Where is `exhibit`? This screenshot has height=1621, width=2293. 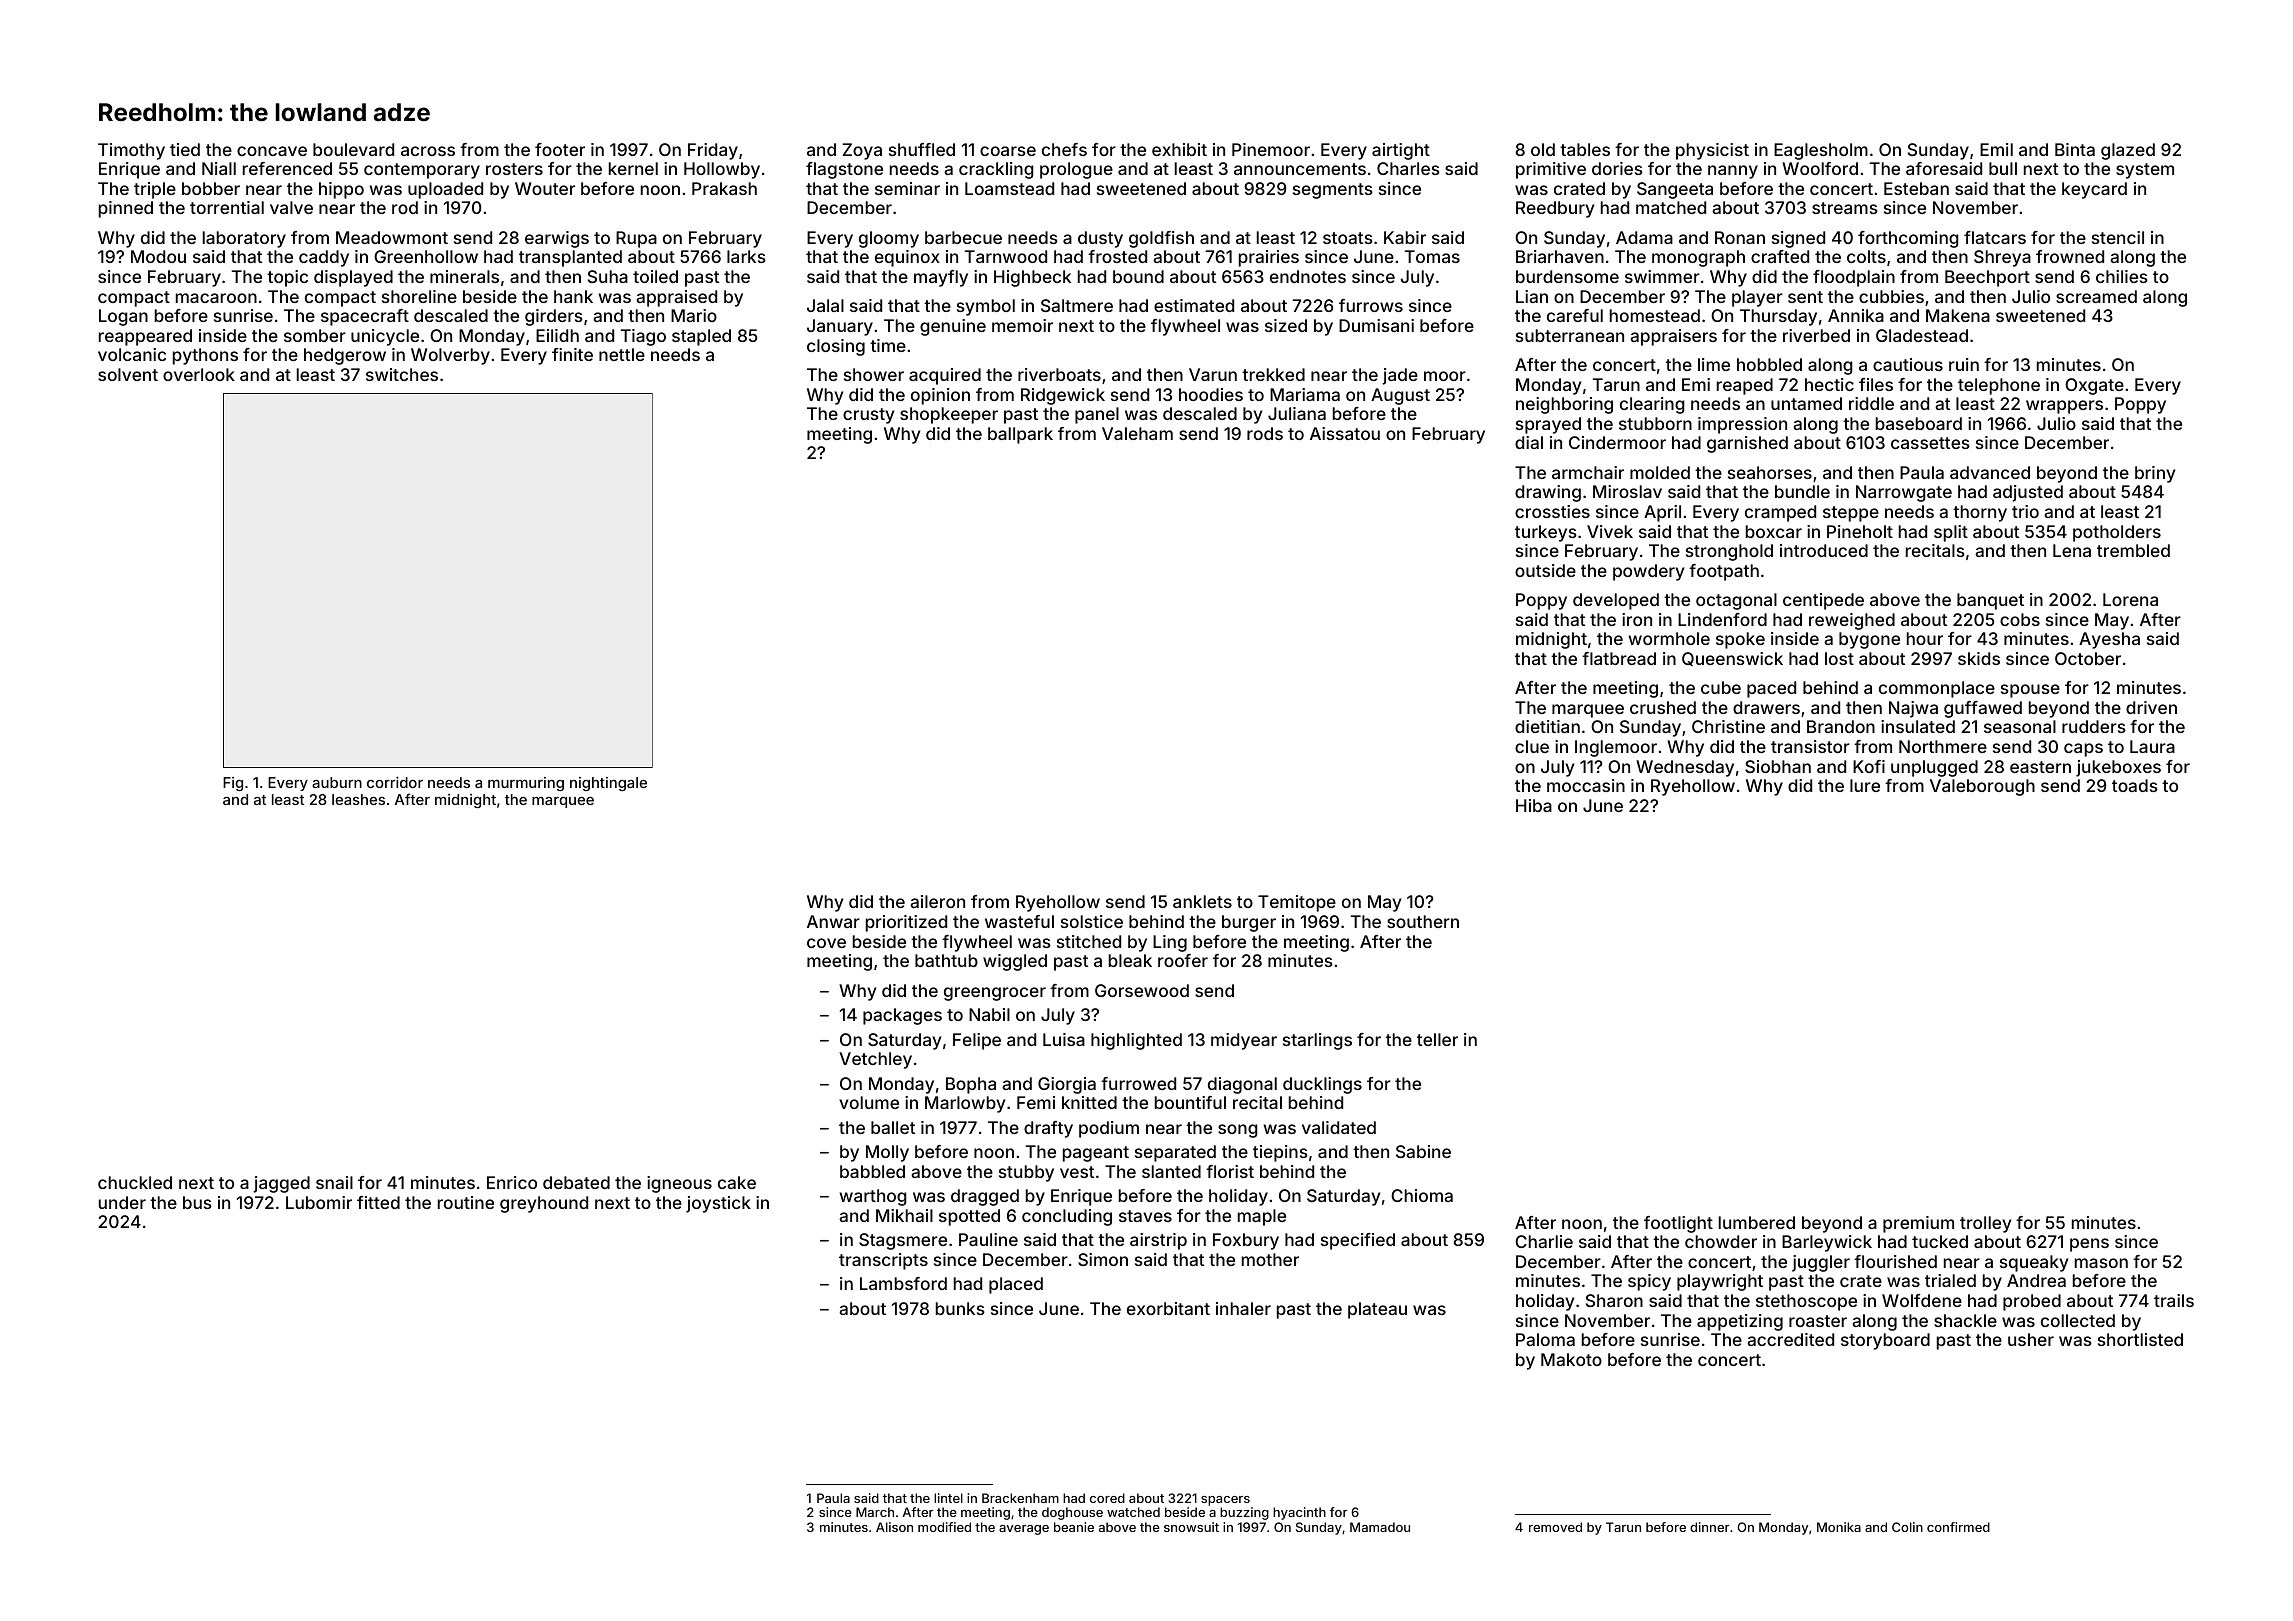
exhibit is located at coordinates (1179, 149).
